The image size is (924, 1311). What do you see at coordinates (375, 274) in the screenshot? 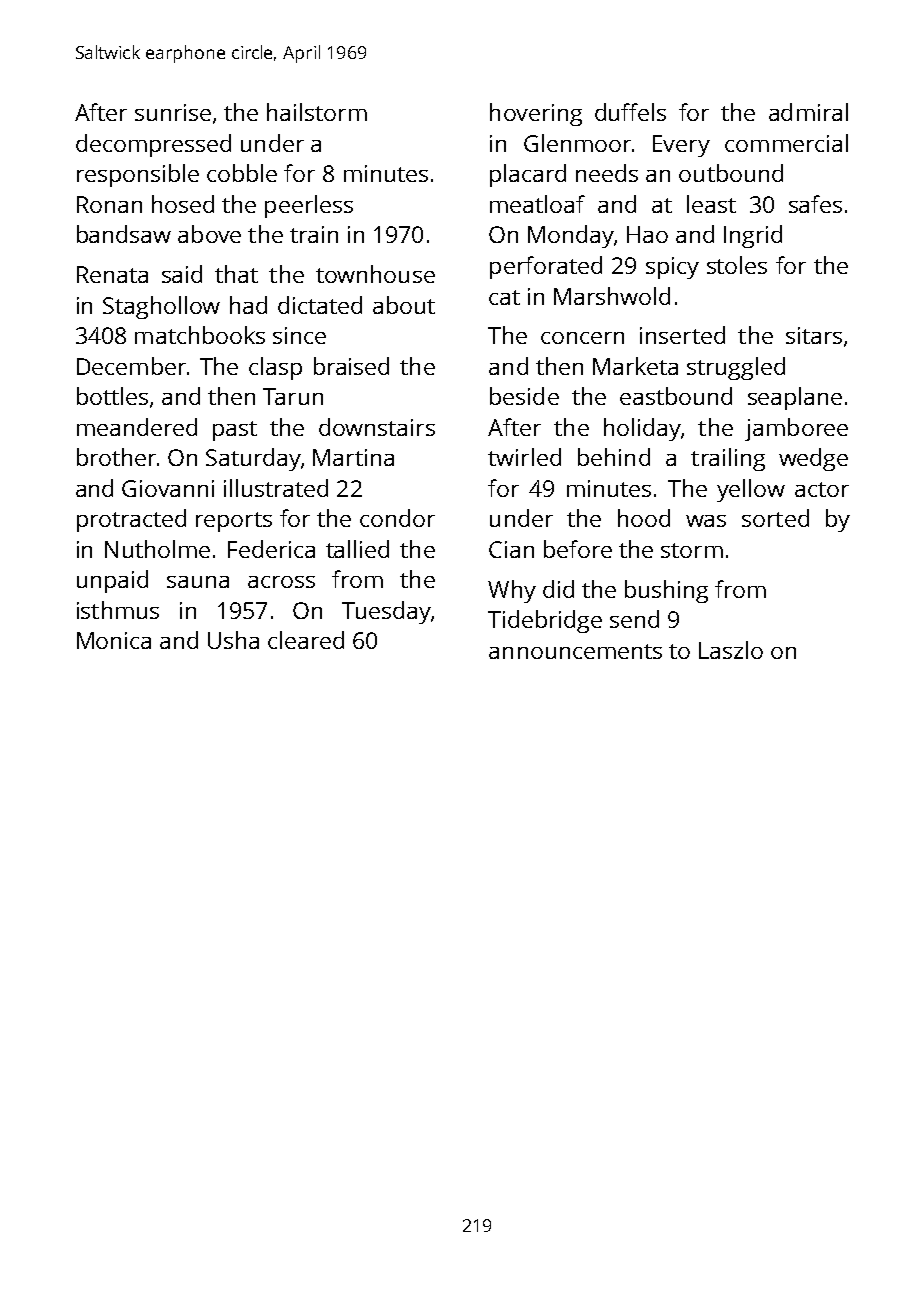
I see `townhouse` at bounding box center [375, 274].
